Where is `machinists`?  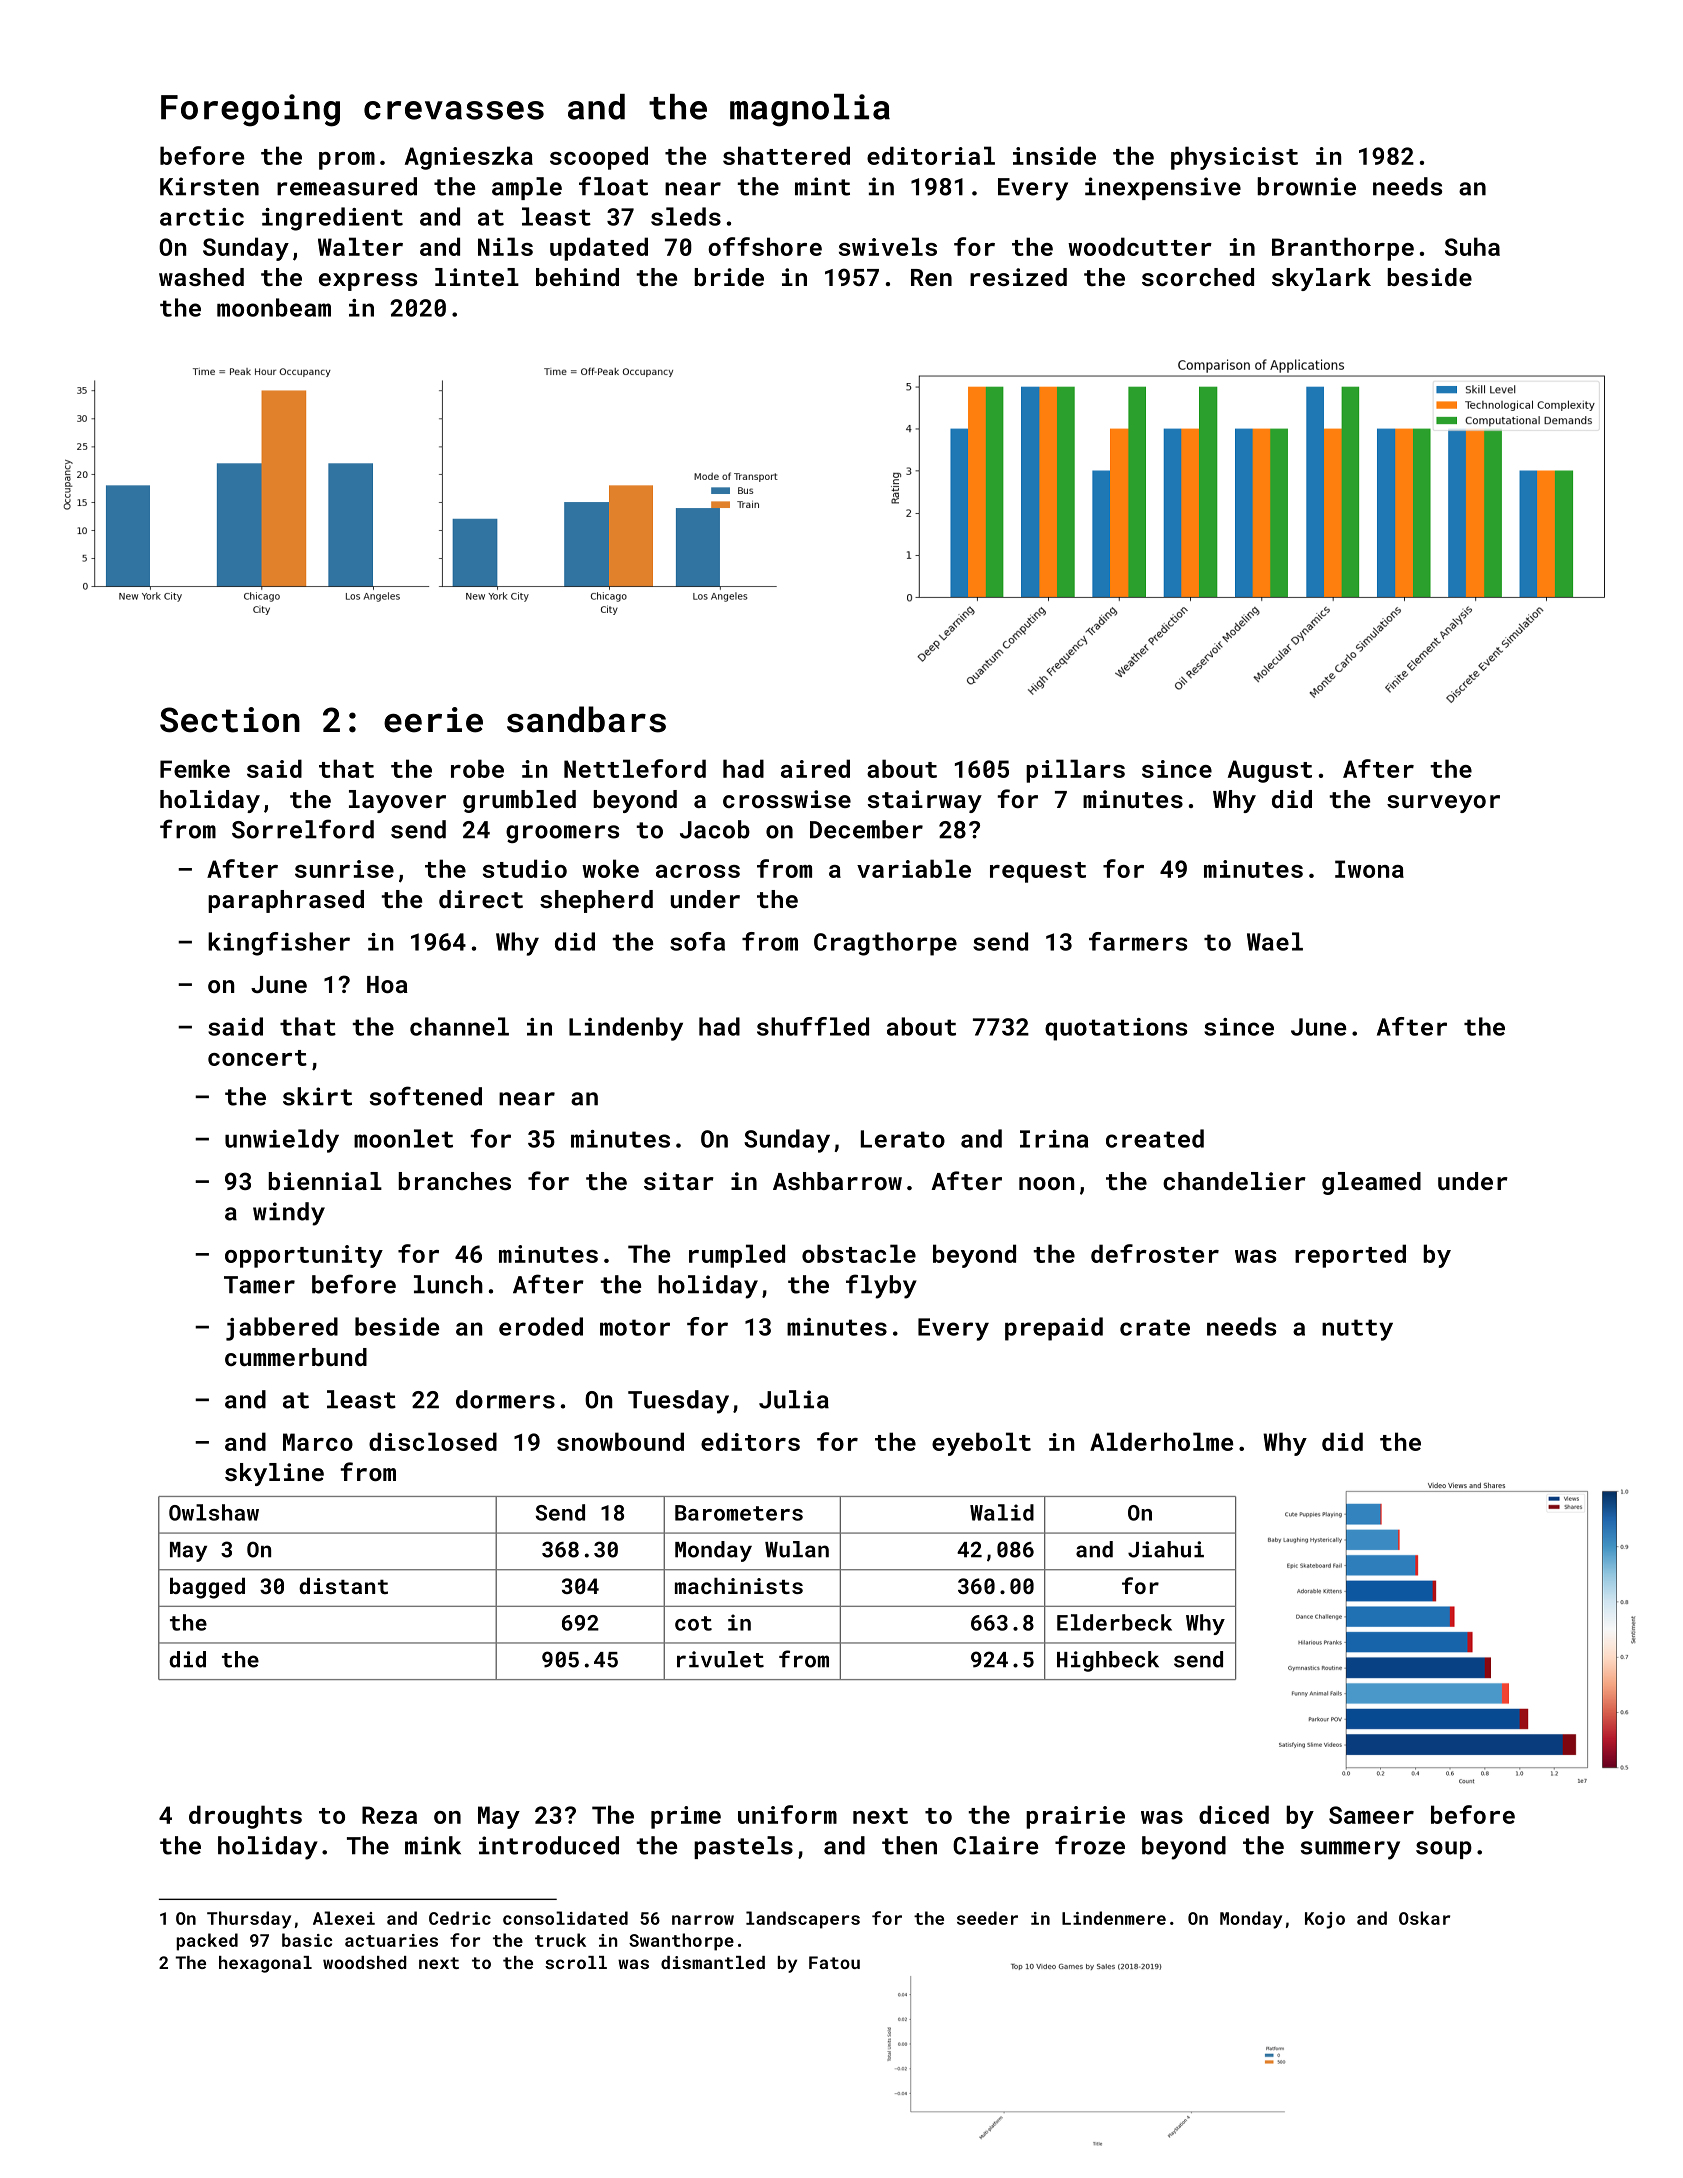 machinists is located at coordinates (739, 1586).
